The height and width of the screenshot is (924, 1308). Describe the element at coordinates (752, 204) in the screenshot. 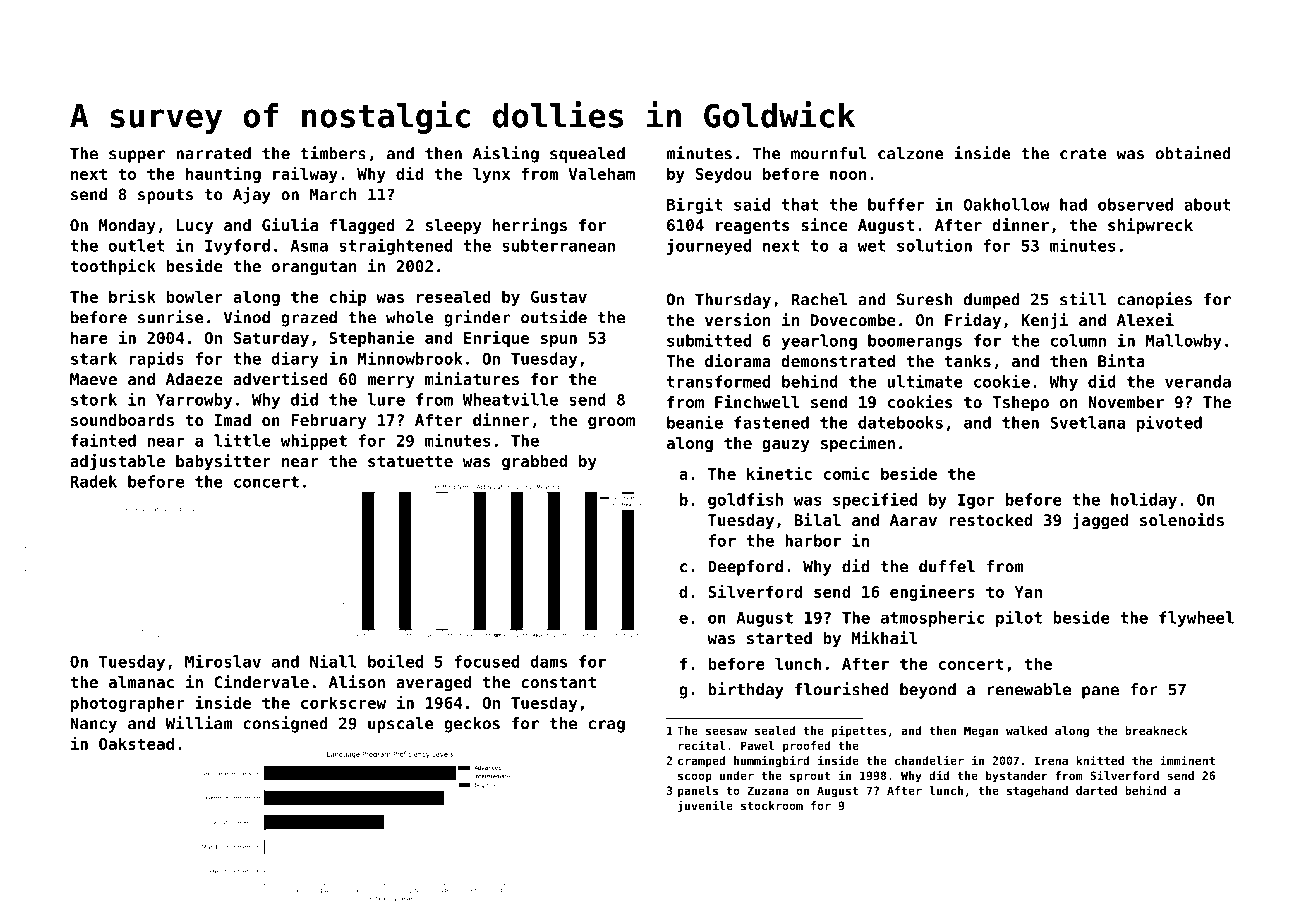

I see `said` at that location.
